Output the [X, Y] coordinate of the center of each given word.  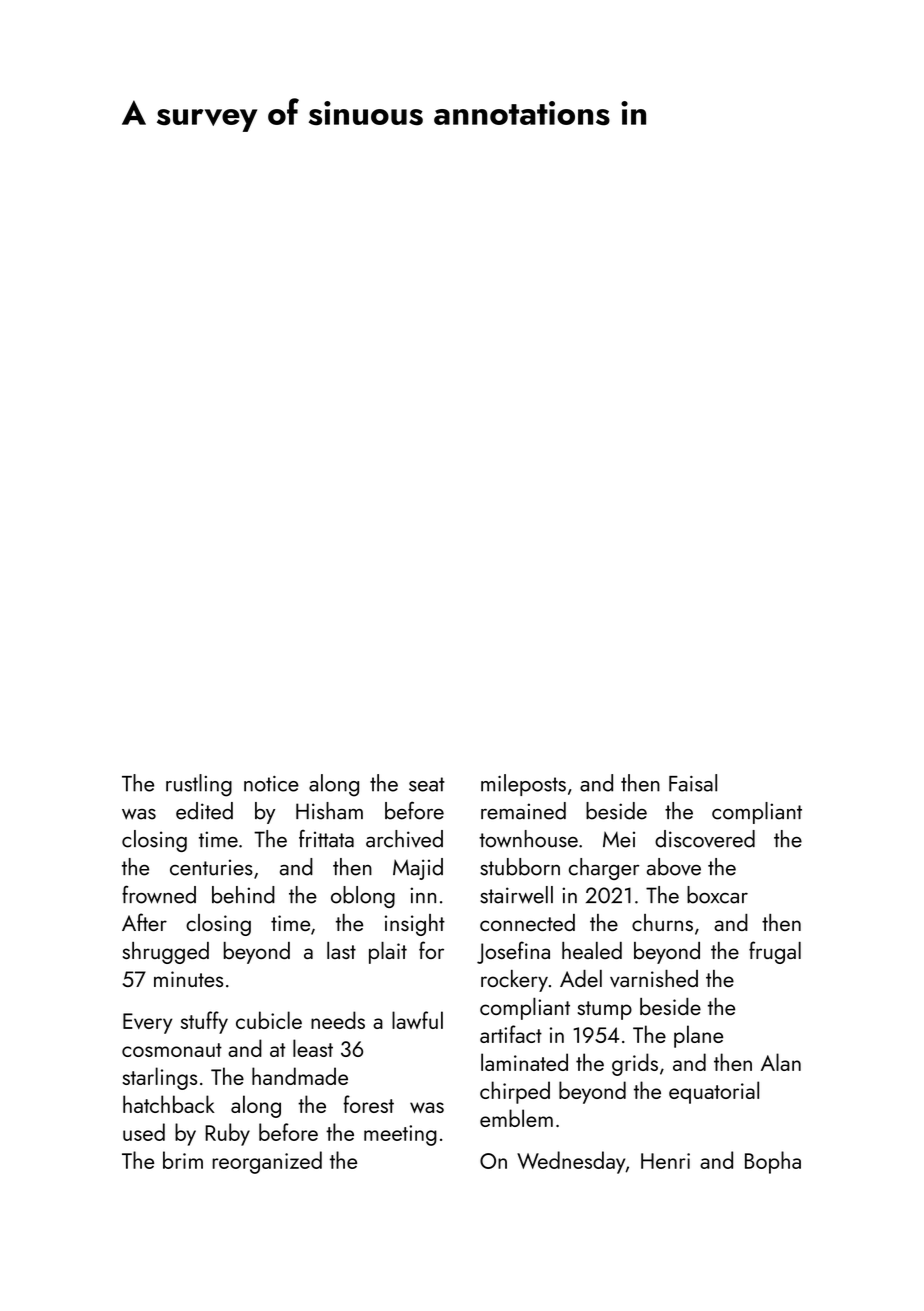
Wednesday [571, 1162]
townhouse [528, 839]
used [144, 1132]
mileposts [523, 785]
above [674, 867]
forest [368, 1104]
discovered [705, 839]
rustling [199, 785]
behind [243, 895]
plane [698, 1036]
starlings [159, 1078]
